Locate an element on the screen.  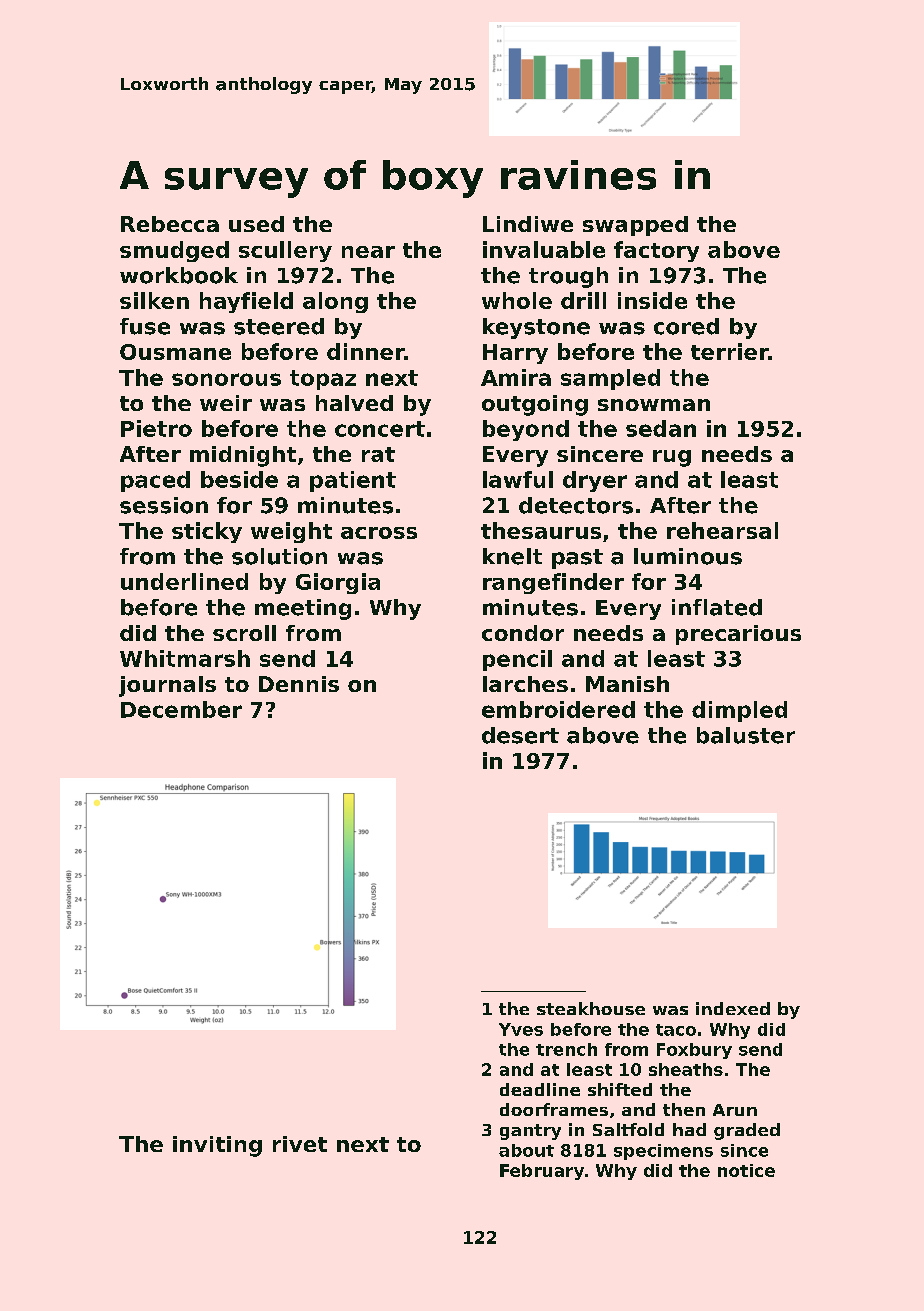
Pietro is located at coordinates (156, 428).
